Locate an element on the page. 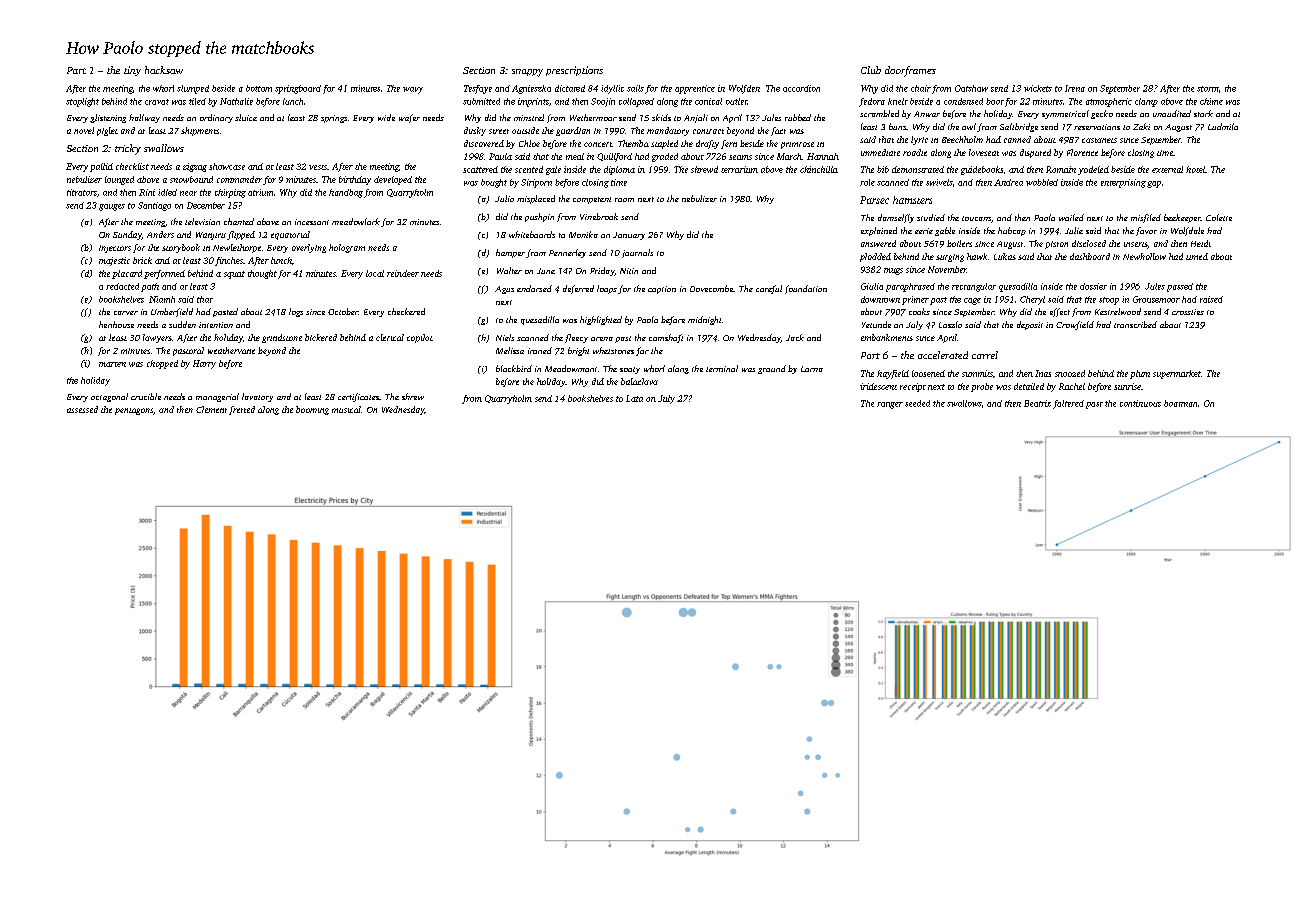  henhouse is located at coordinates (116, 324).
